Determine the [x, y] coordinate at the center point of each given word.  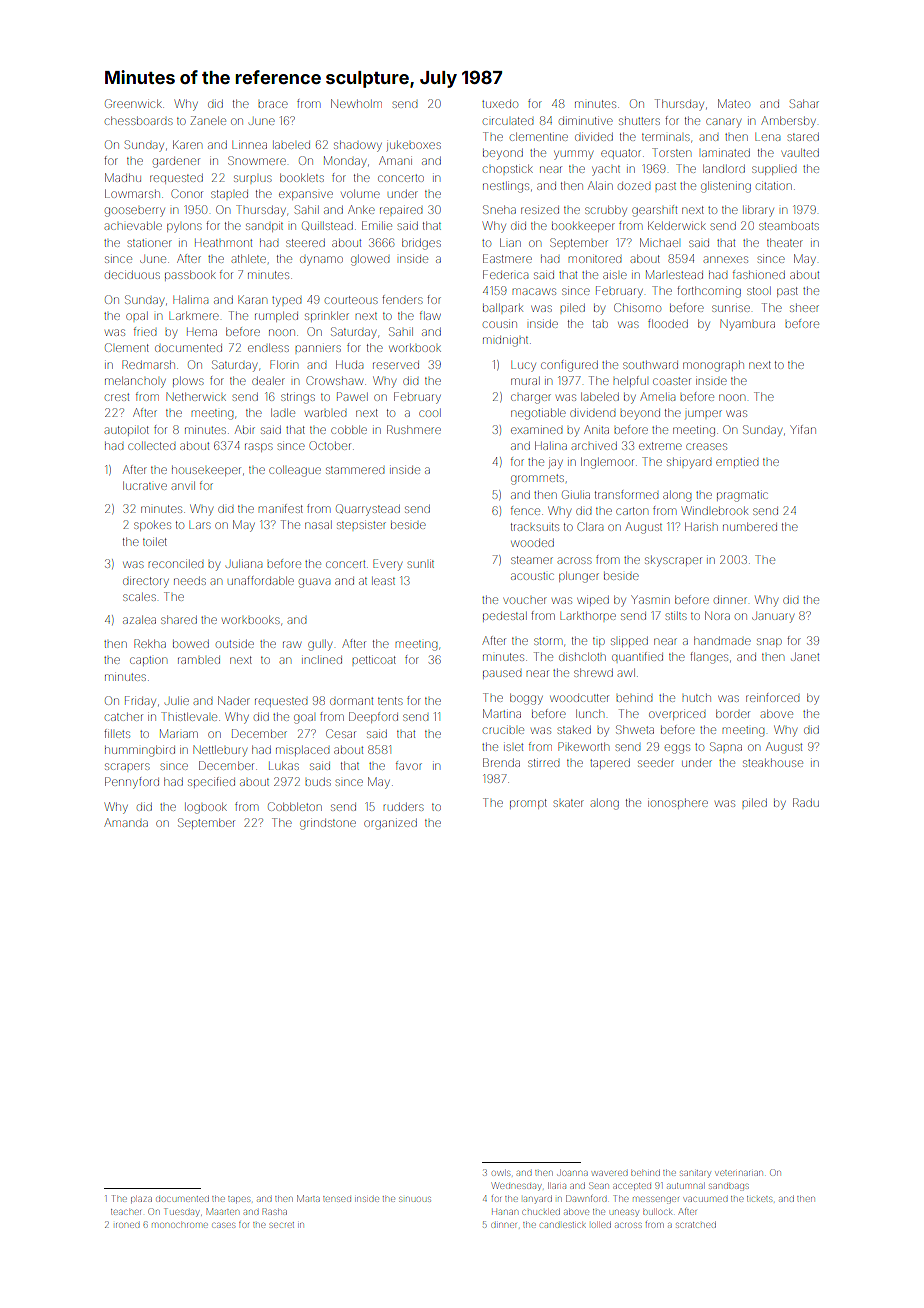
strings [298, 398]
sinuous [415, 1199]
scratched [696, 1225]
